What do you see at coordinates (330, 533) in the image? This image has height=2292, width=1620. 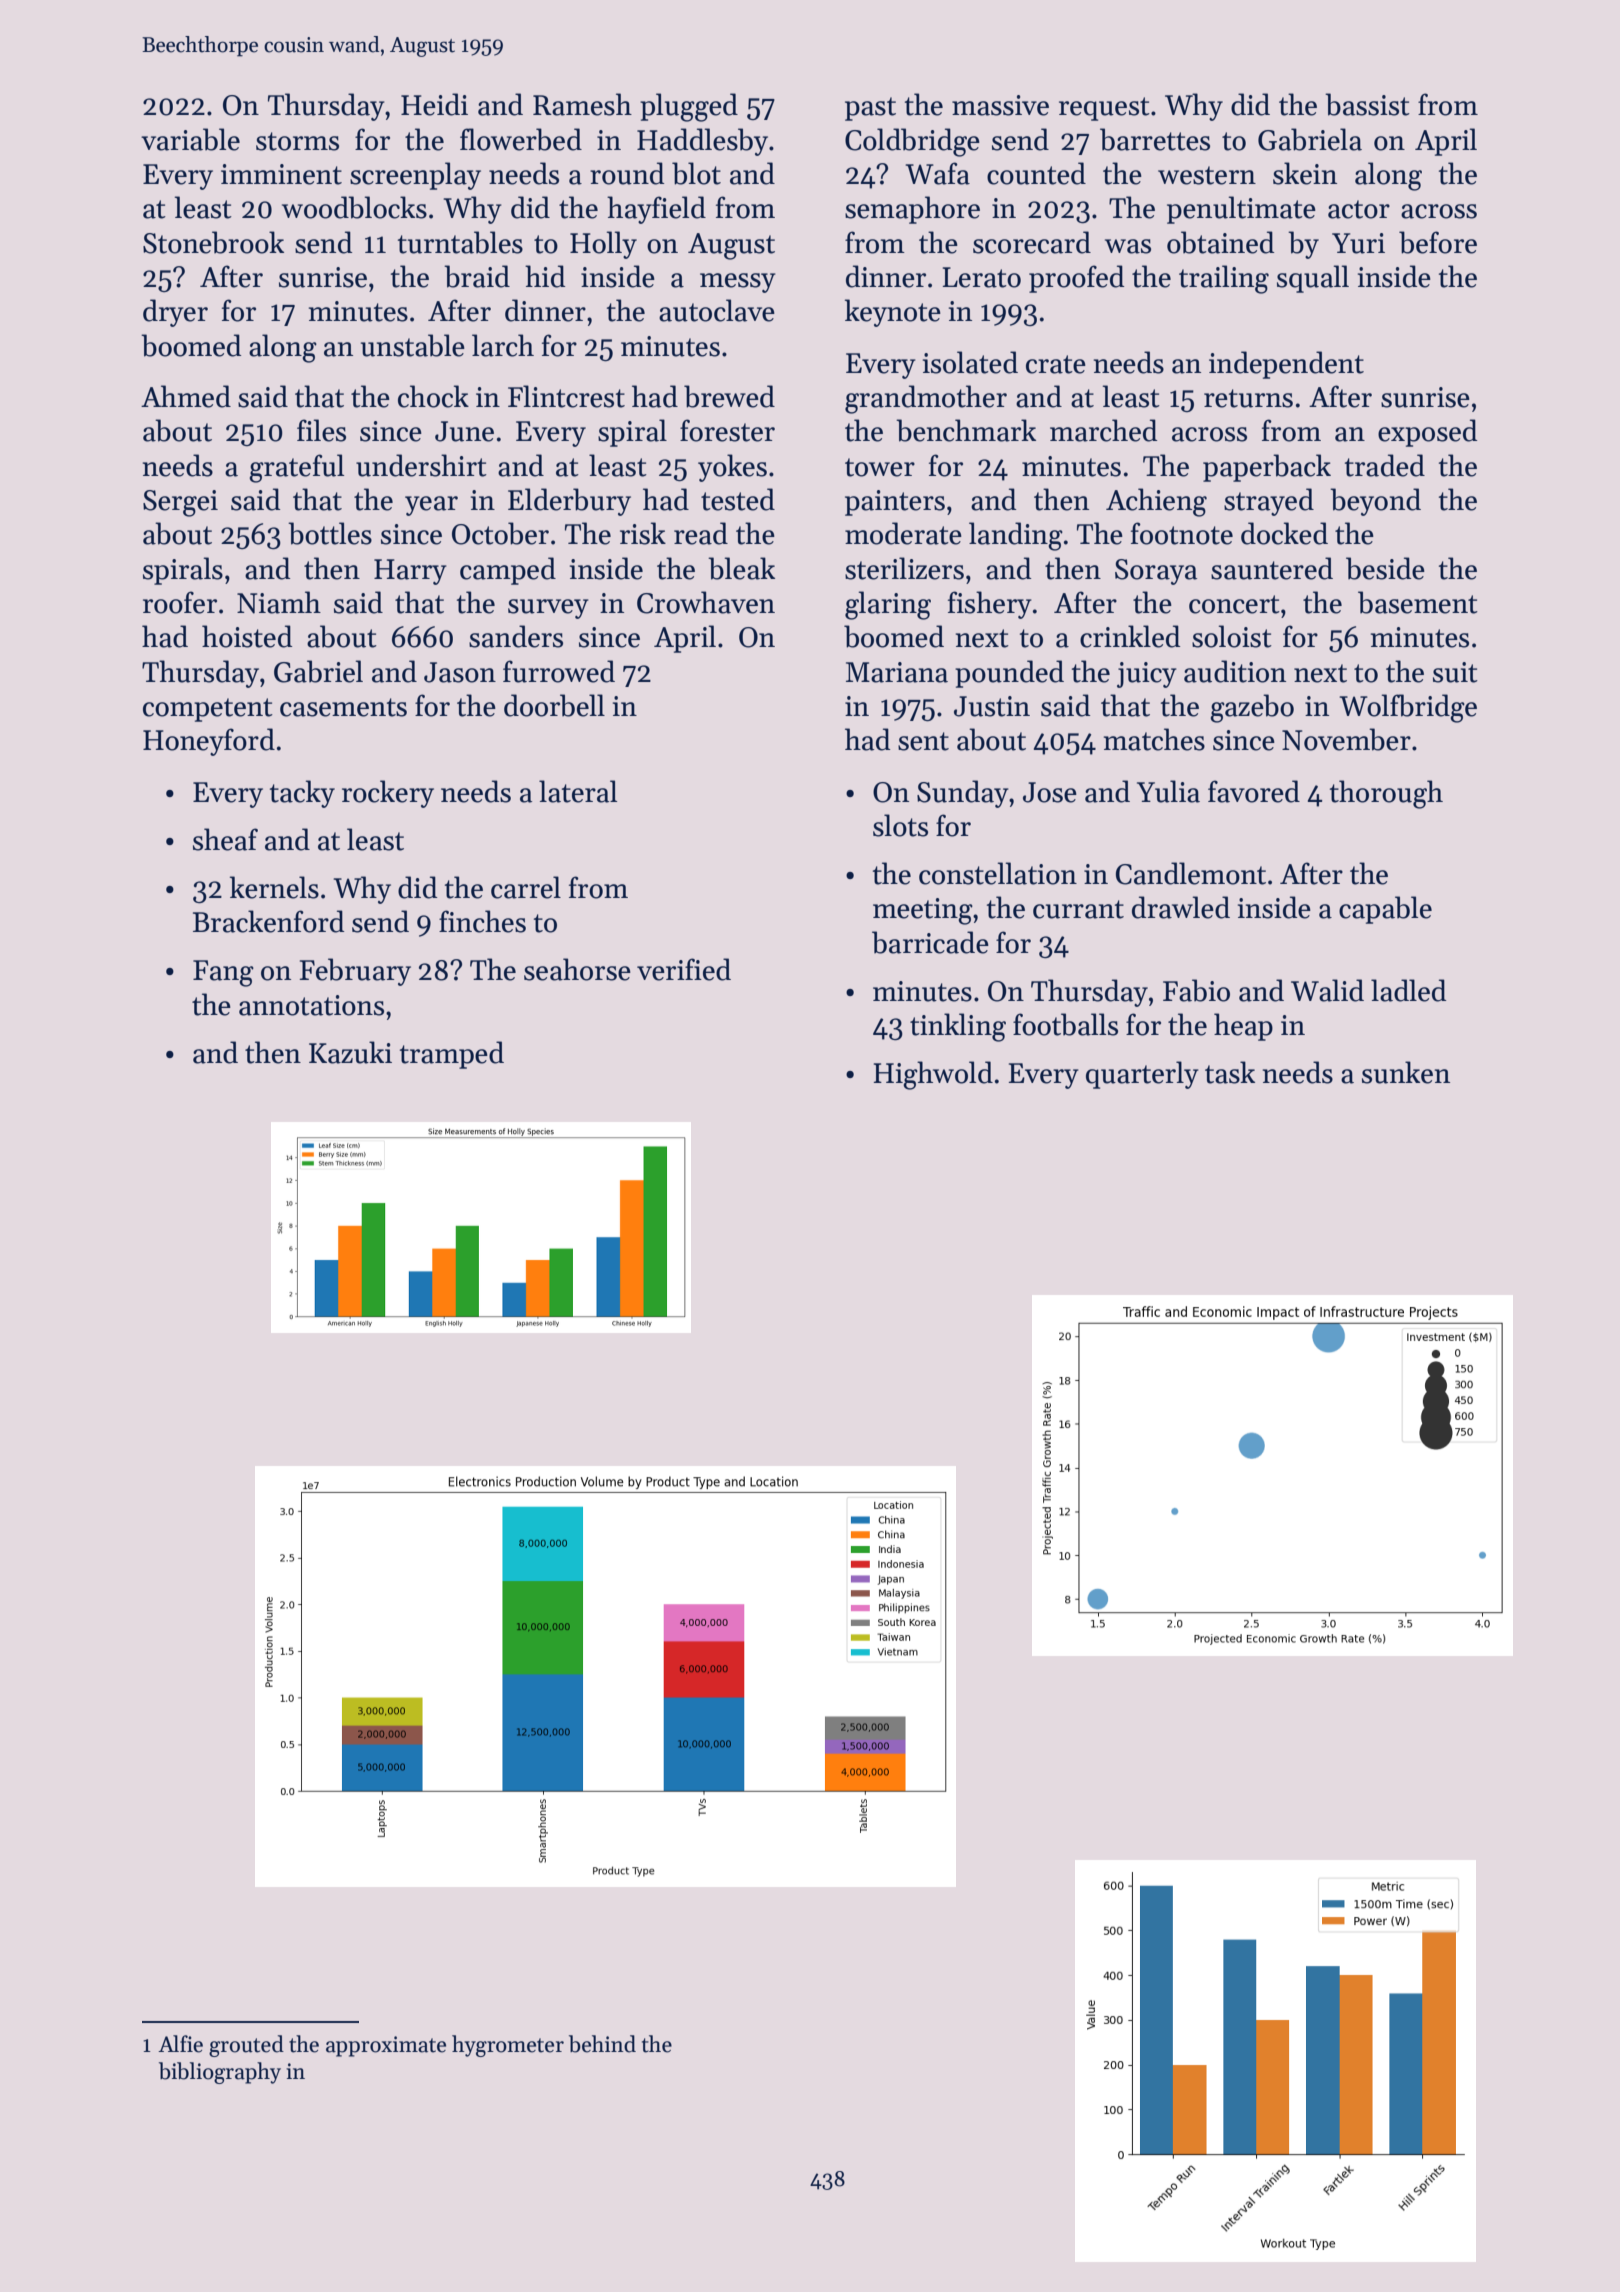 I see `bottles` at bounding box center [330, 533].
